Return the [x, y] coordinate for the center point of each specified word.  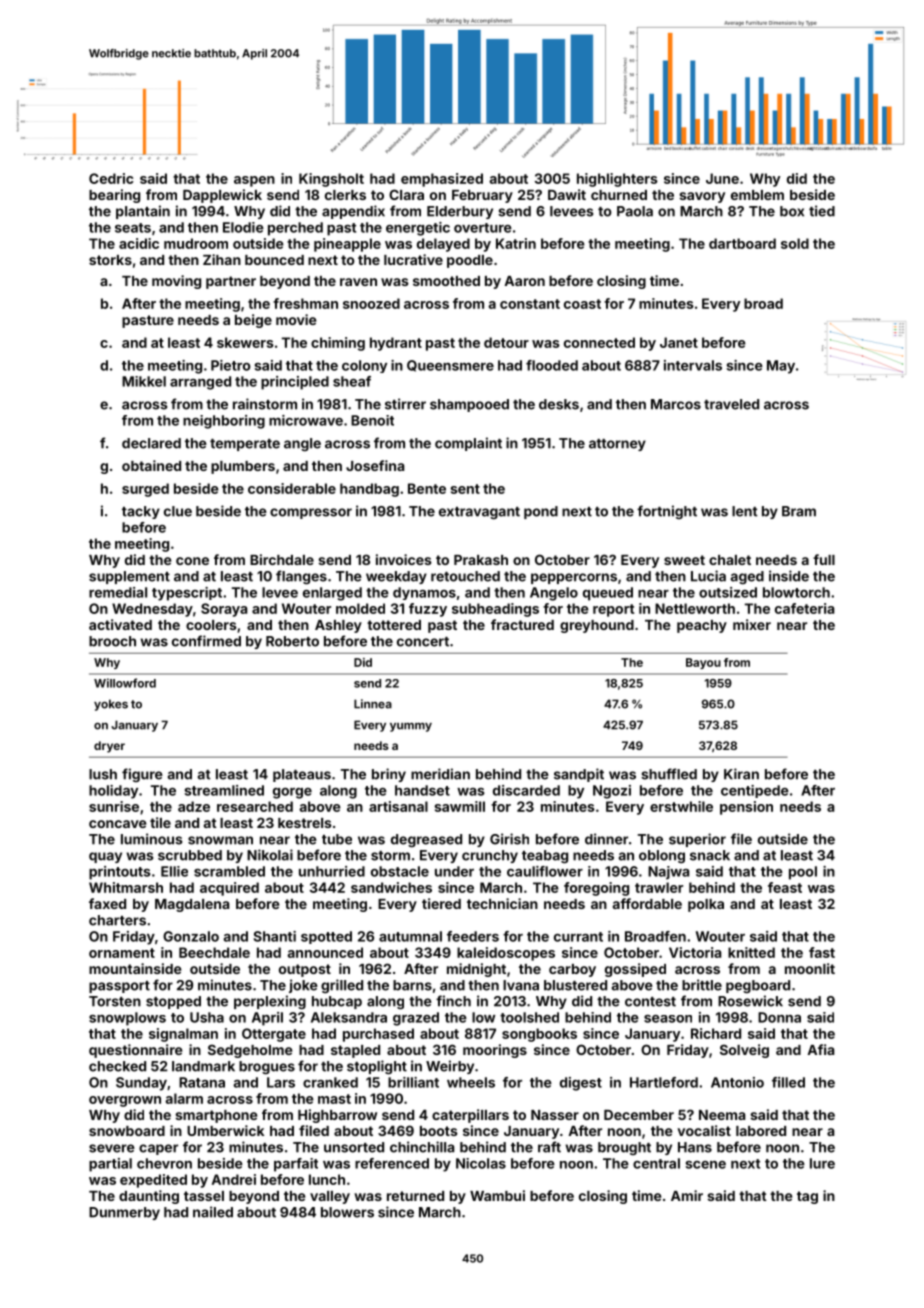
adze [194, 806]
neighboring [224, 422]
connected [599, 342]
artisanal [398, 806]
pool [803, 873]
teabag [545, 857]
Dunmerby [124, 1213]
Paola [635, 211]
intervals [693, 365]
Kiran [741, 774]
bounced [274, 260]
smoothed [446, 281]
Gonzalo [191, 936]
